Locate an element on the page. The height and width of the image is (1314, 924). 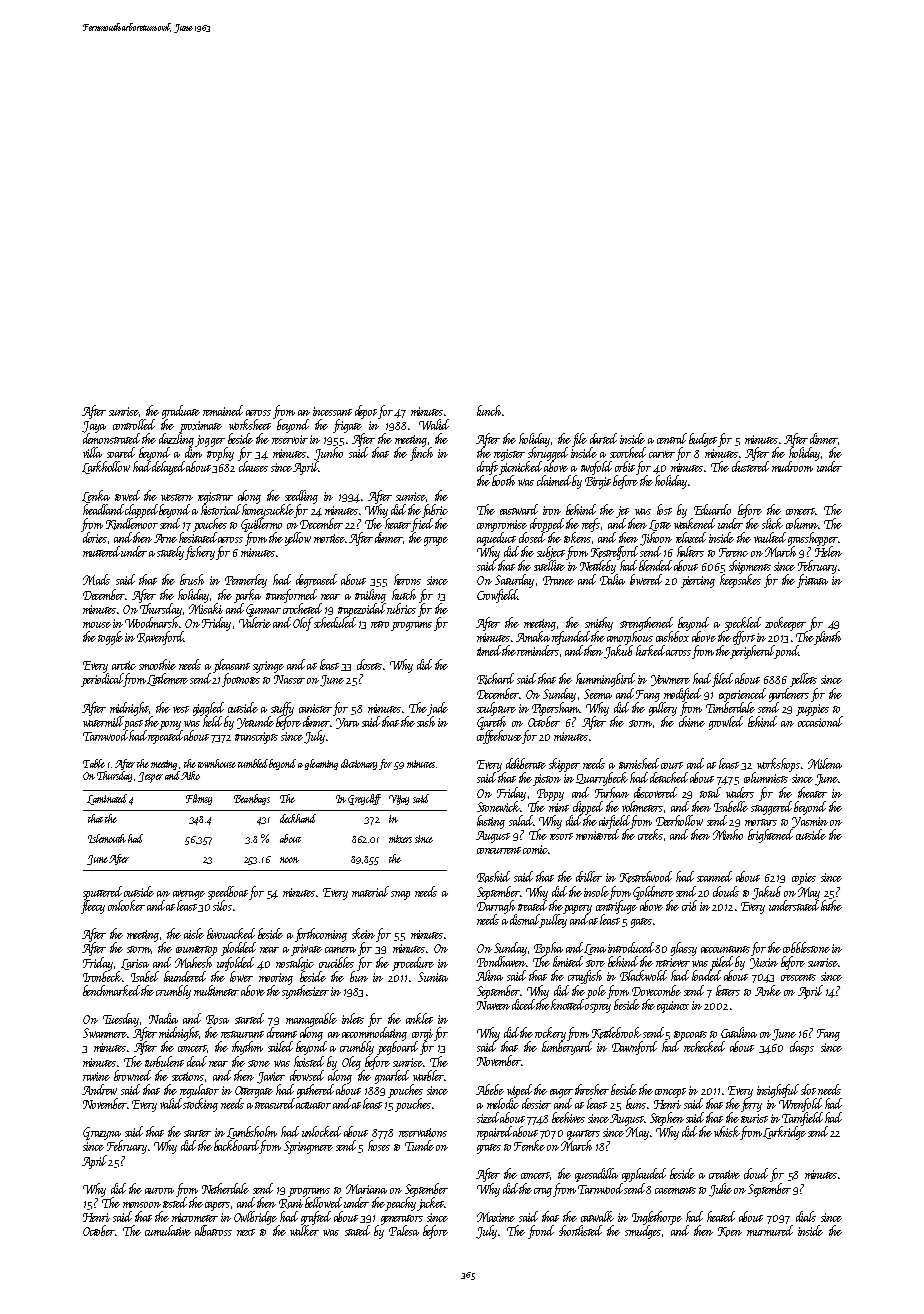
remained is located at coordinates (223, 410).
